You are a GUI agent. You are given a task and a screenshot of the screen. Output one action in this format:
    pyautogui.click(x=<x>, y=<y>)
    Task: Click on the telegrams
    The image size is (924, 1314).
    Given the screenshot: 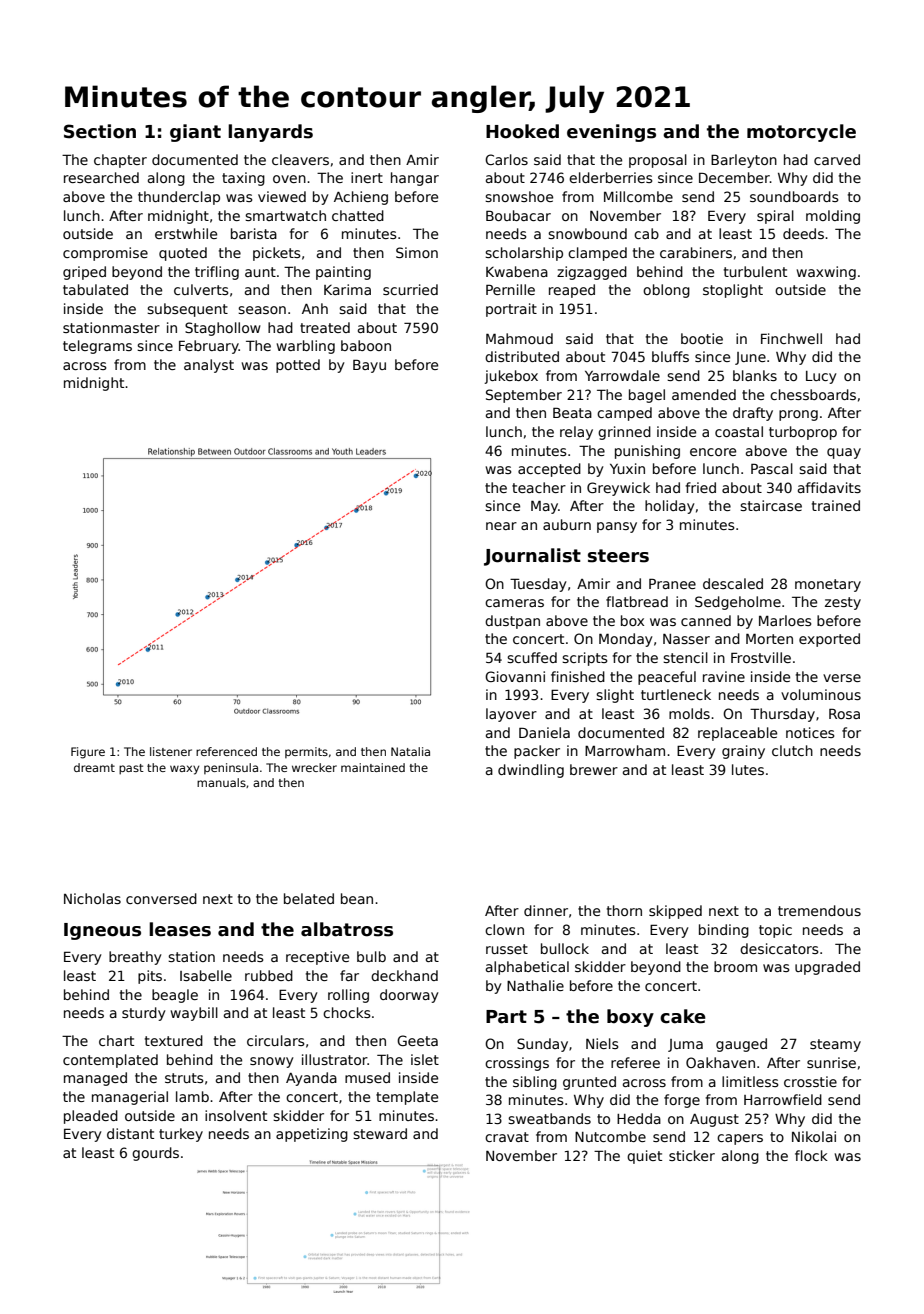 What is the action you would take?
    pyautogui.click(x=97, y=347)
